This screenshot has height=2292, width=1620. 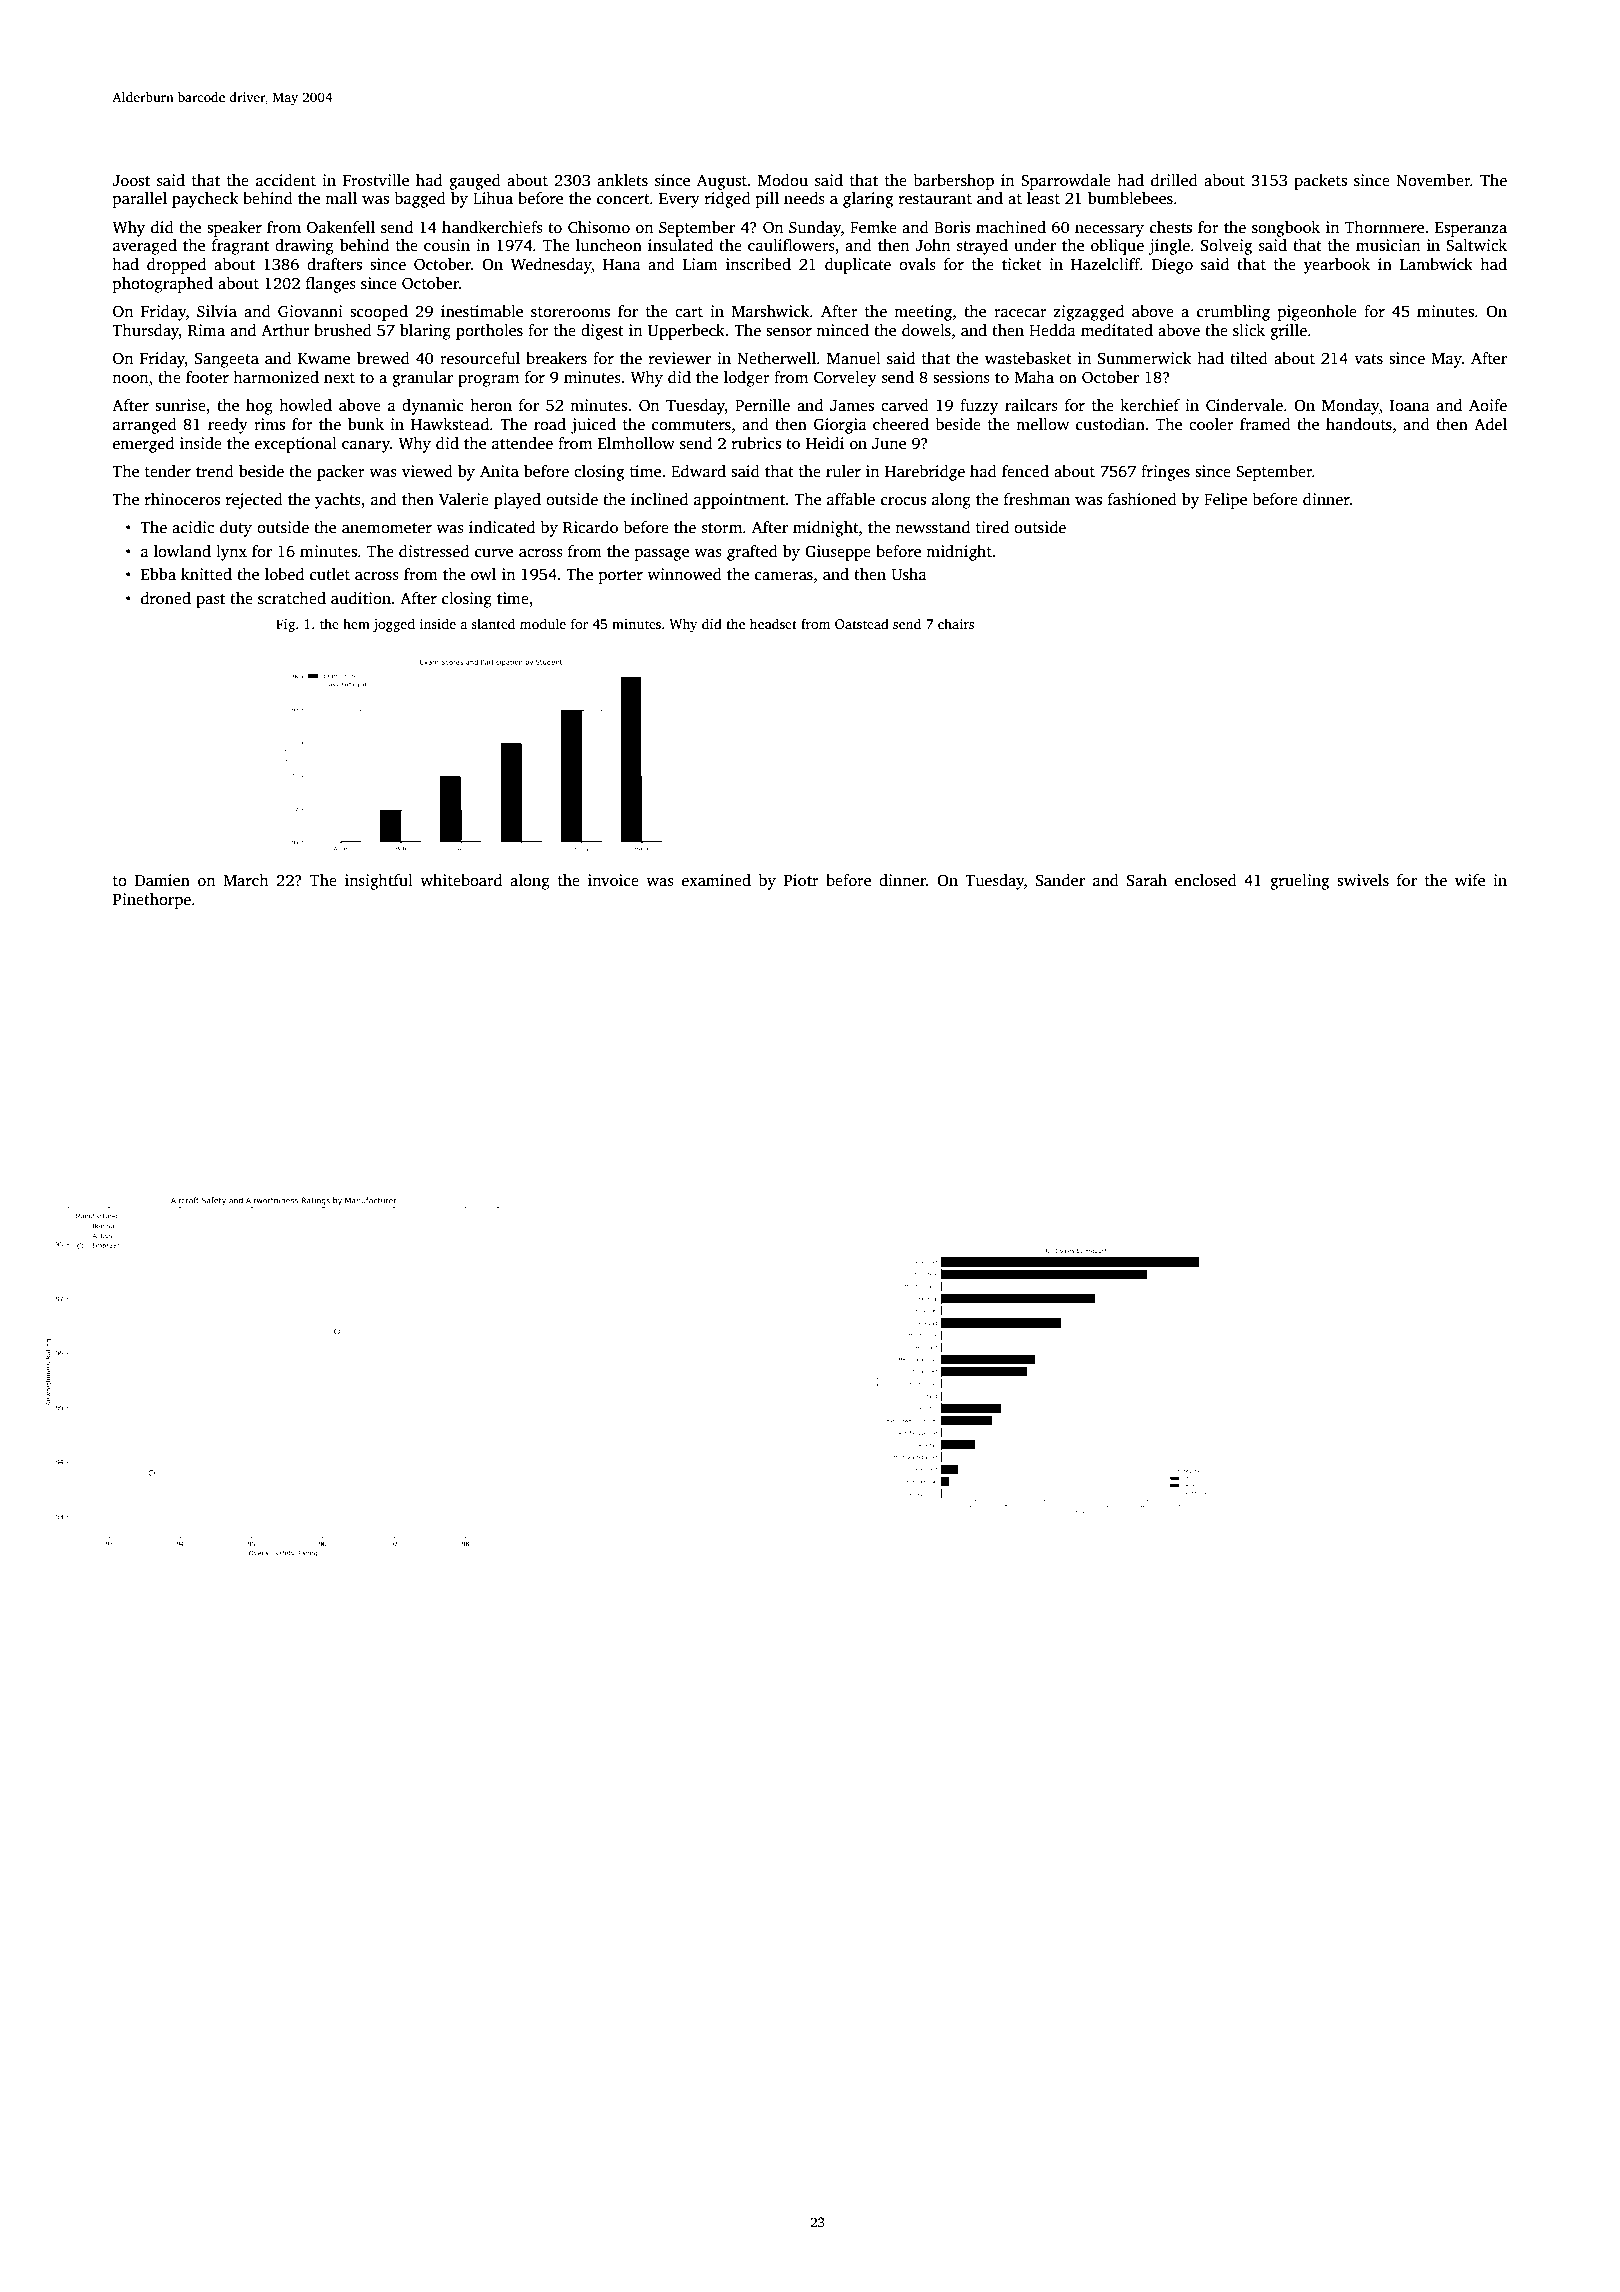 I want to click on Femke, so click(x=873, y=227).
